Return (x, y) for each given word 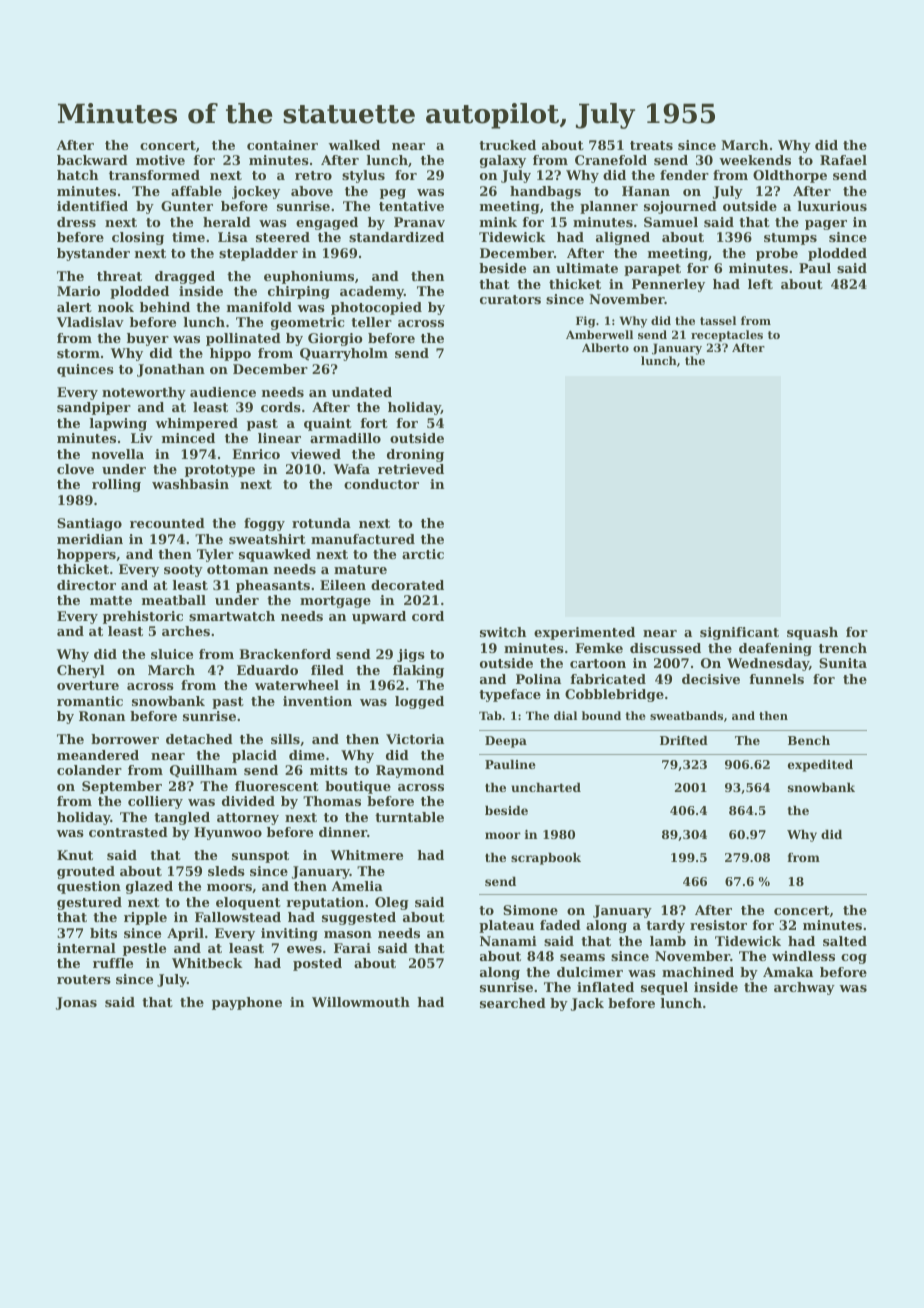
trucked (507, 145)
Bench (809, 740)
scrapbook (546, 859)
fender (684, 175)
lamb (668, 941)
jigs (411, 655)
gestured (89, 903)
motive (160, 160)
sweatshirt (267, 539)
